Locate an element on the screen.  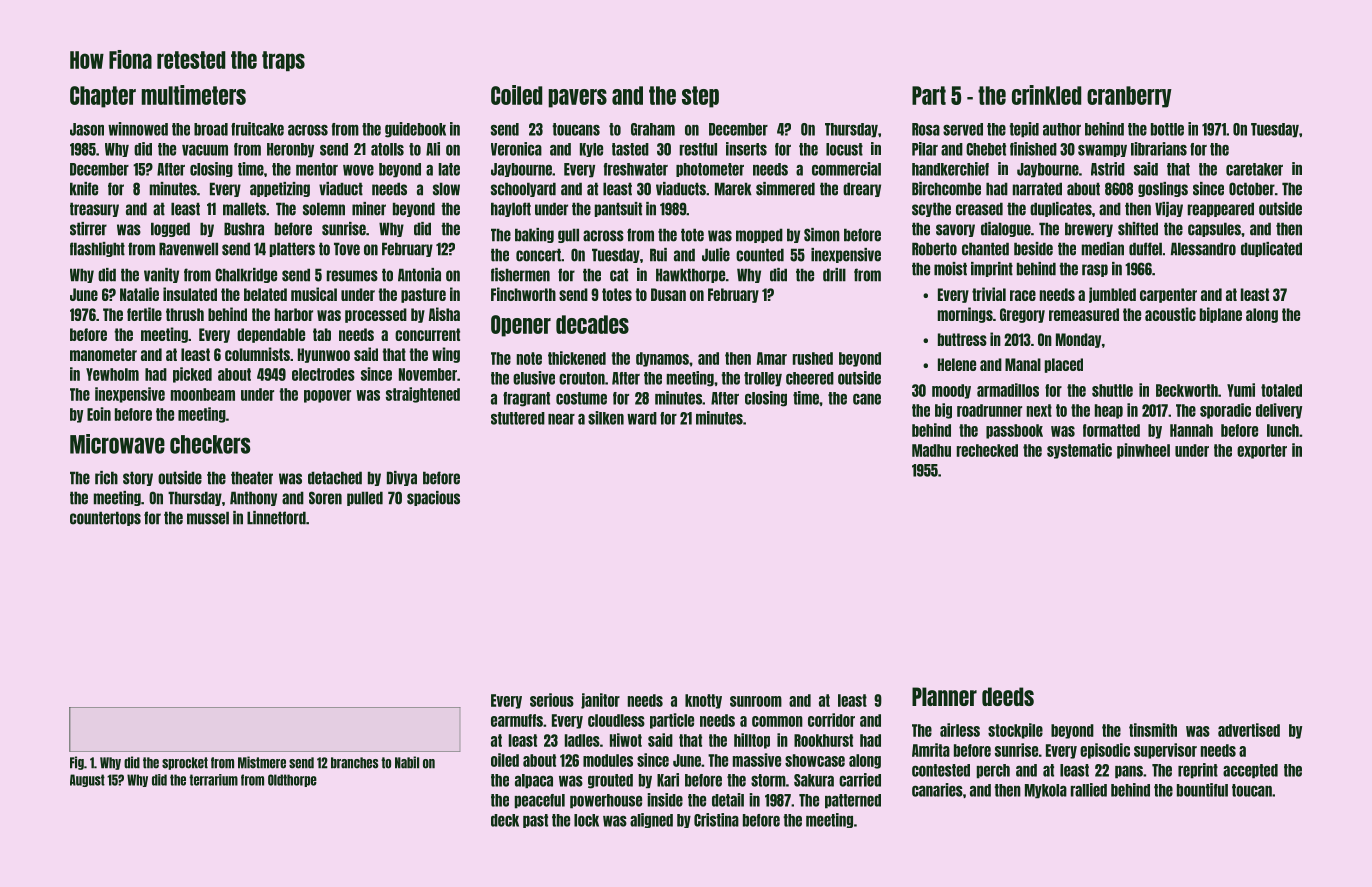
vacuum is located at coordinates (205, 150).
